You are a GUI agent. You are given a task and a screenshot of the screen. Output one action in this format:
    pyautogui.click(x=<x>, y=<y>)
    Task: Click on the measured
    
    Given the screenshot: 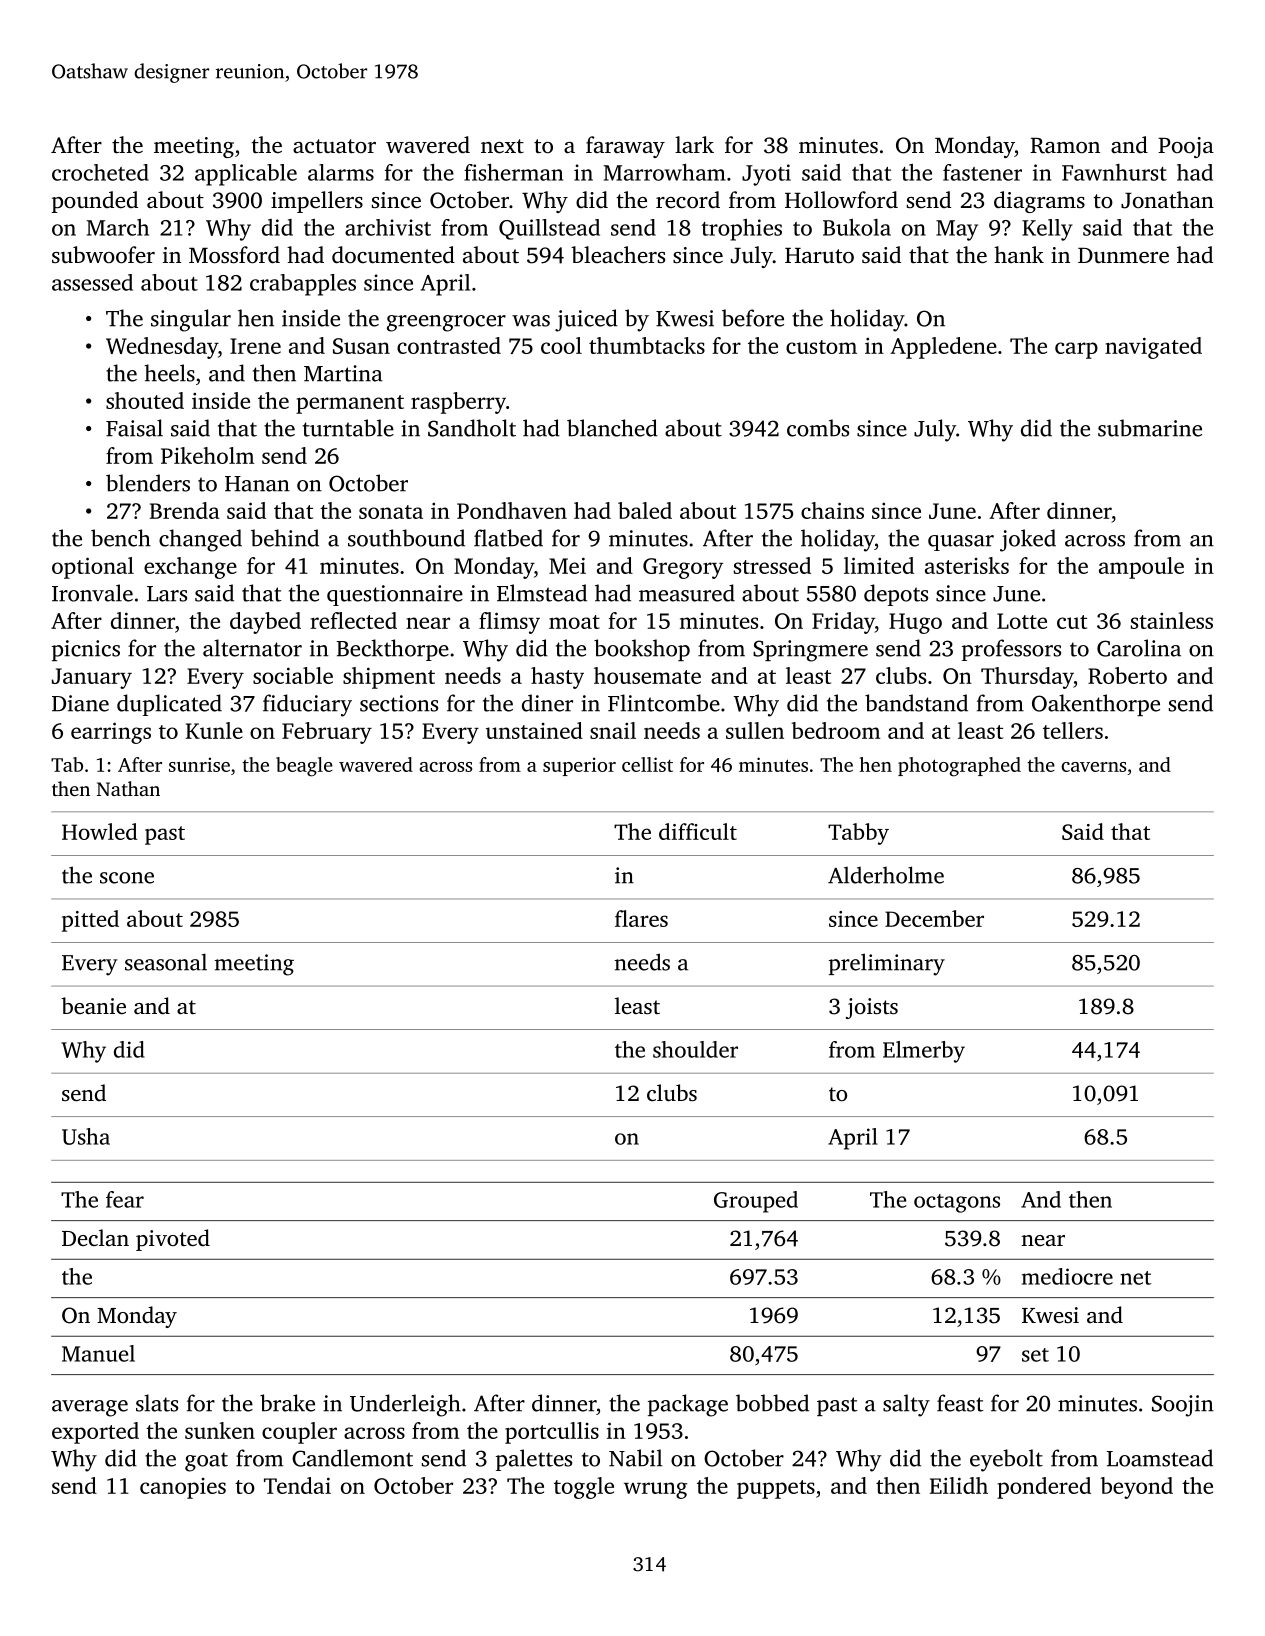 What is the action you would take?
    pyautogui.click(x=687, y=593)
